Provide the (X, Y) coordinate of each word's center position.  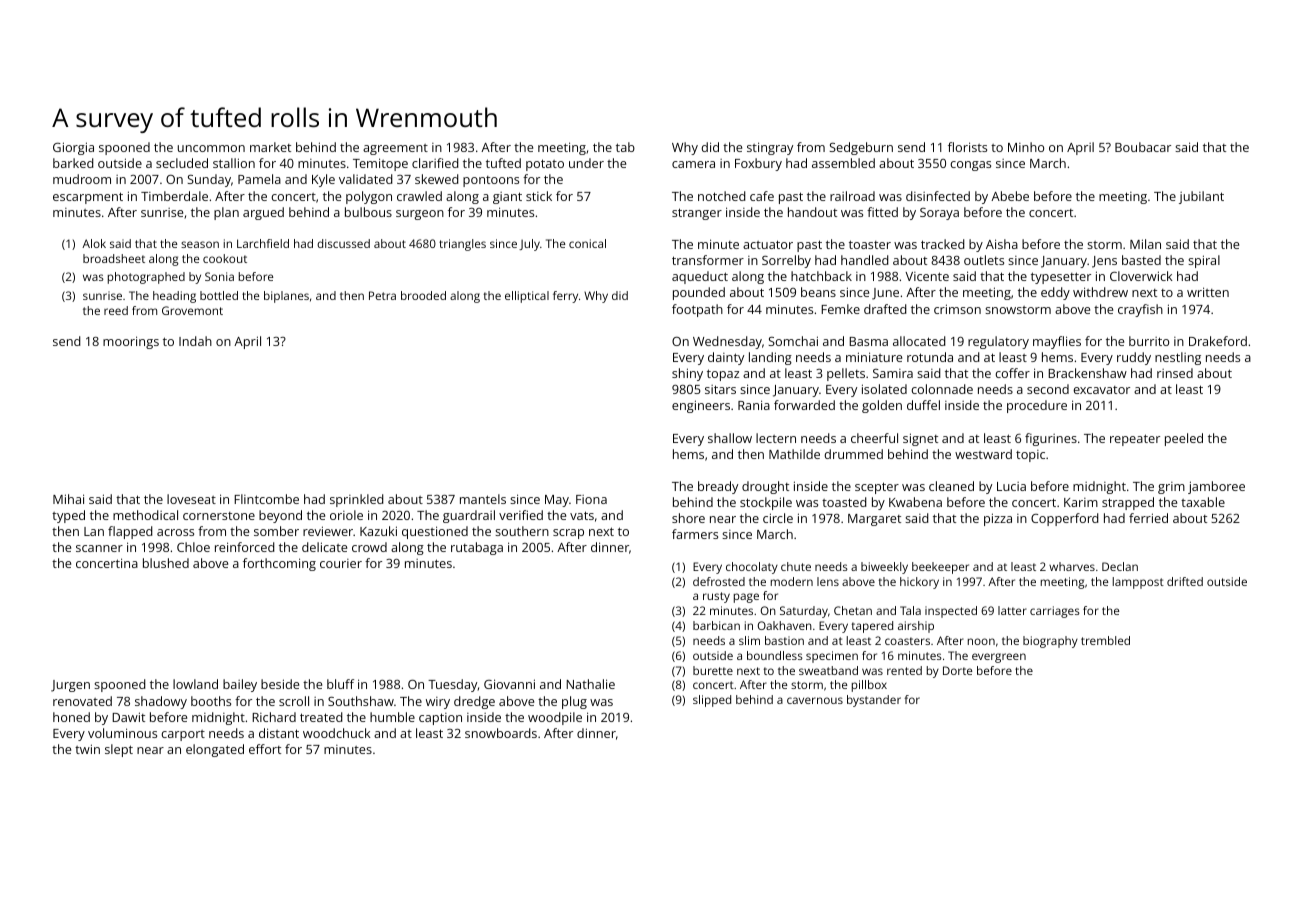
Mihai (68, 499)
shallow (730, 438)
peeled (1184, 439)
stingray (770, 148)
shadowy (161, 702)
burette (713, 670)
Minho (1026, 147)
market (270, 147)
